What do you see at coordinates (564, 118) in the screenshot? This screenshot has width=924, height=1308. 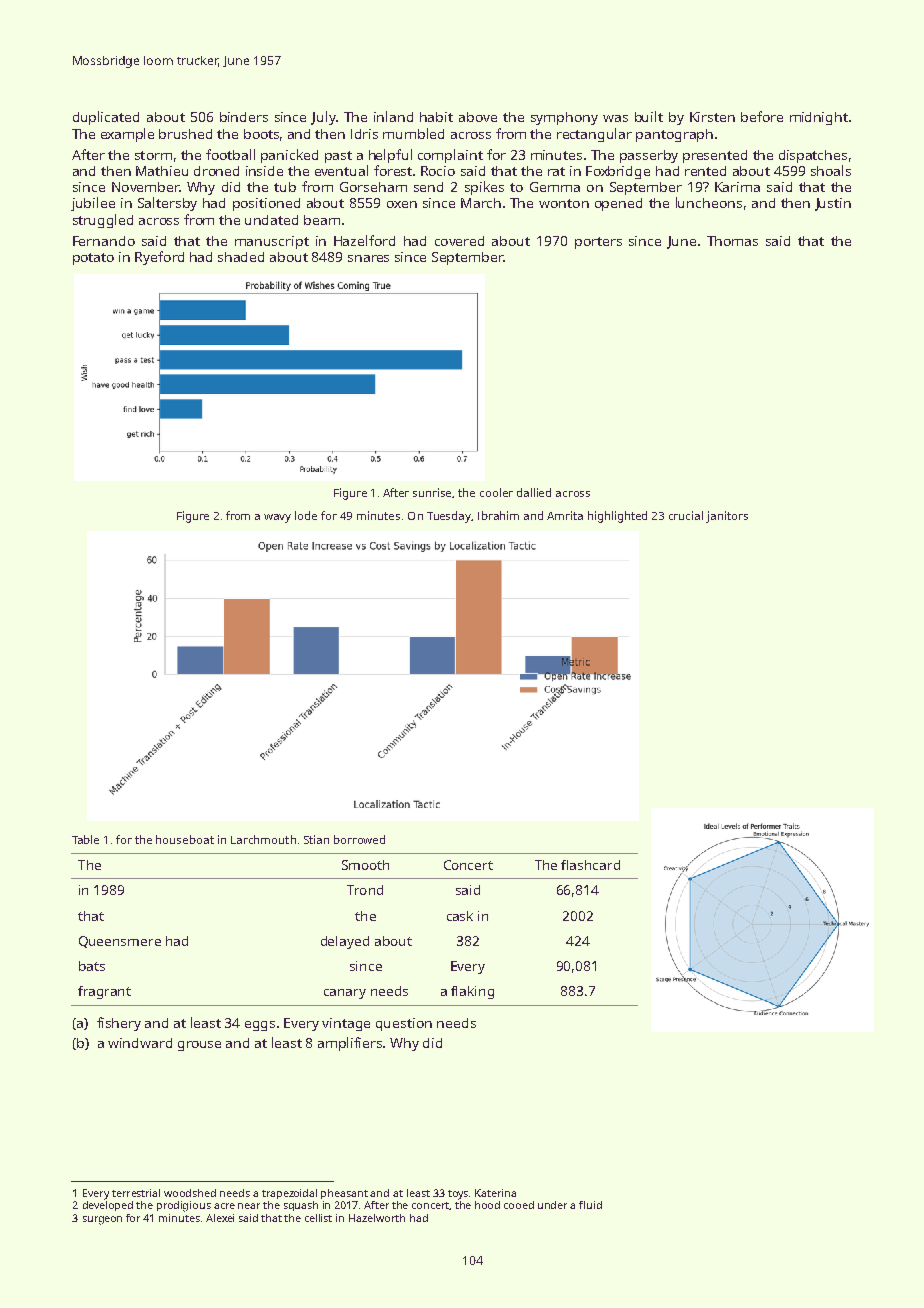 I see `symphony` at bounding box center [564, 118].
